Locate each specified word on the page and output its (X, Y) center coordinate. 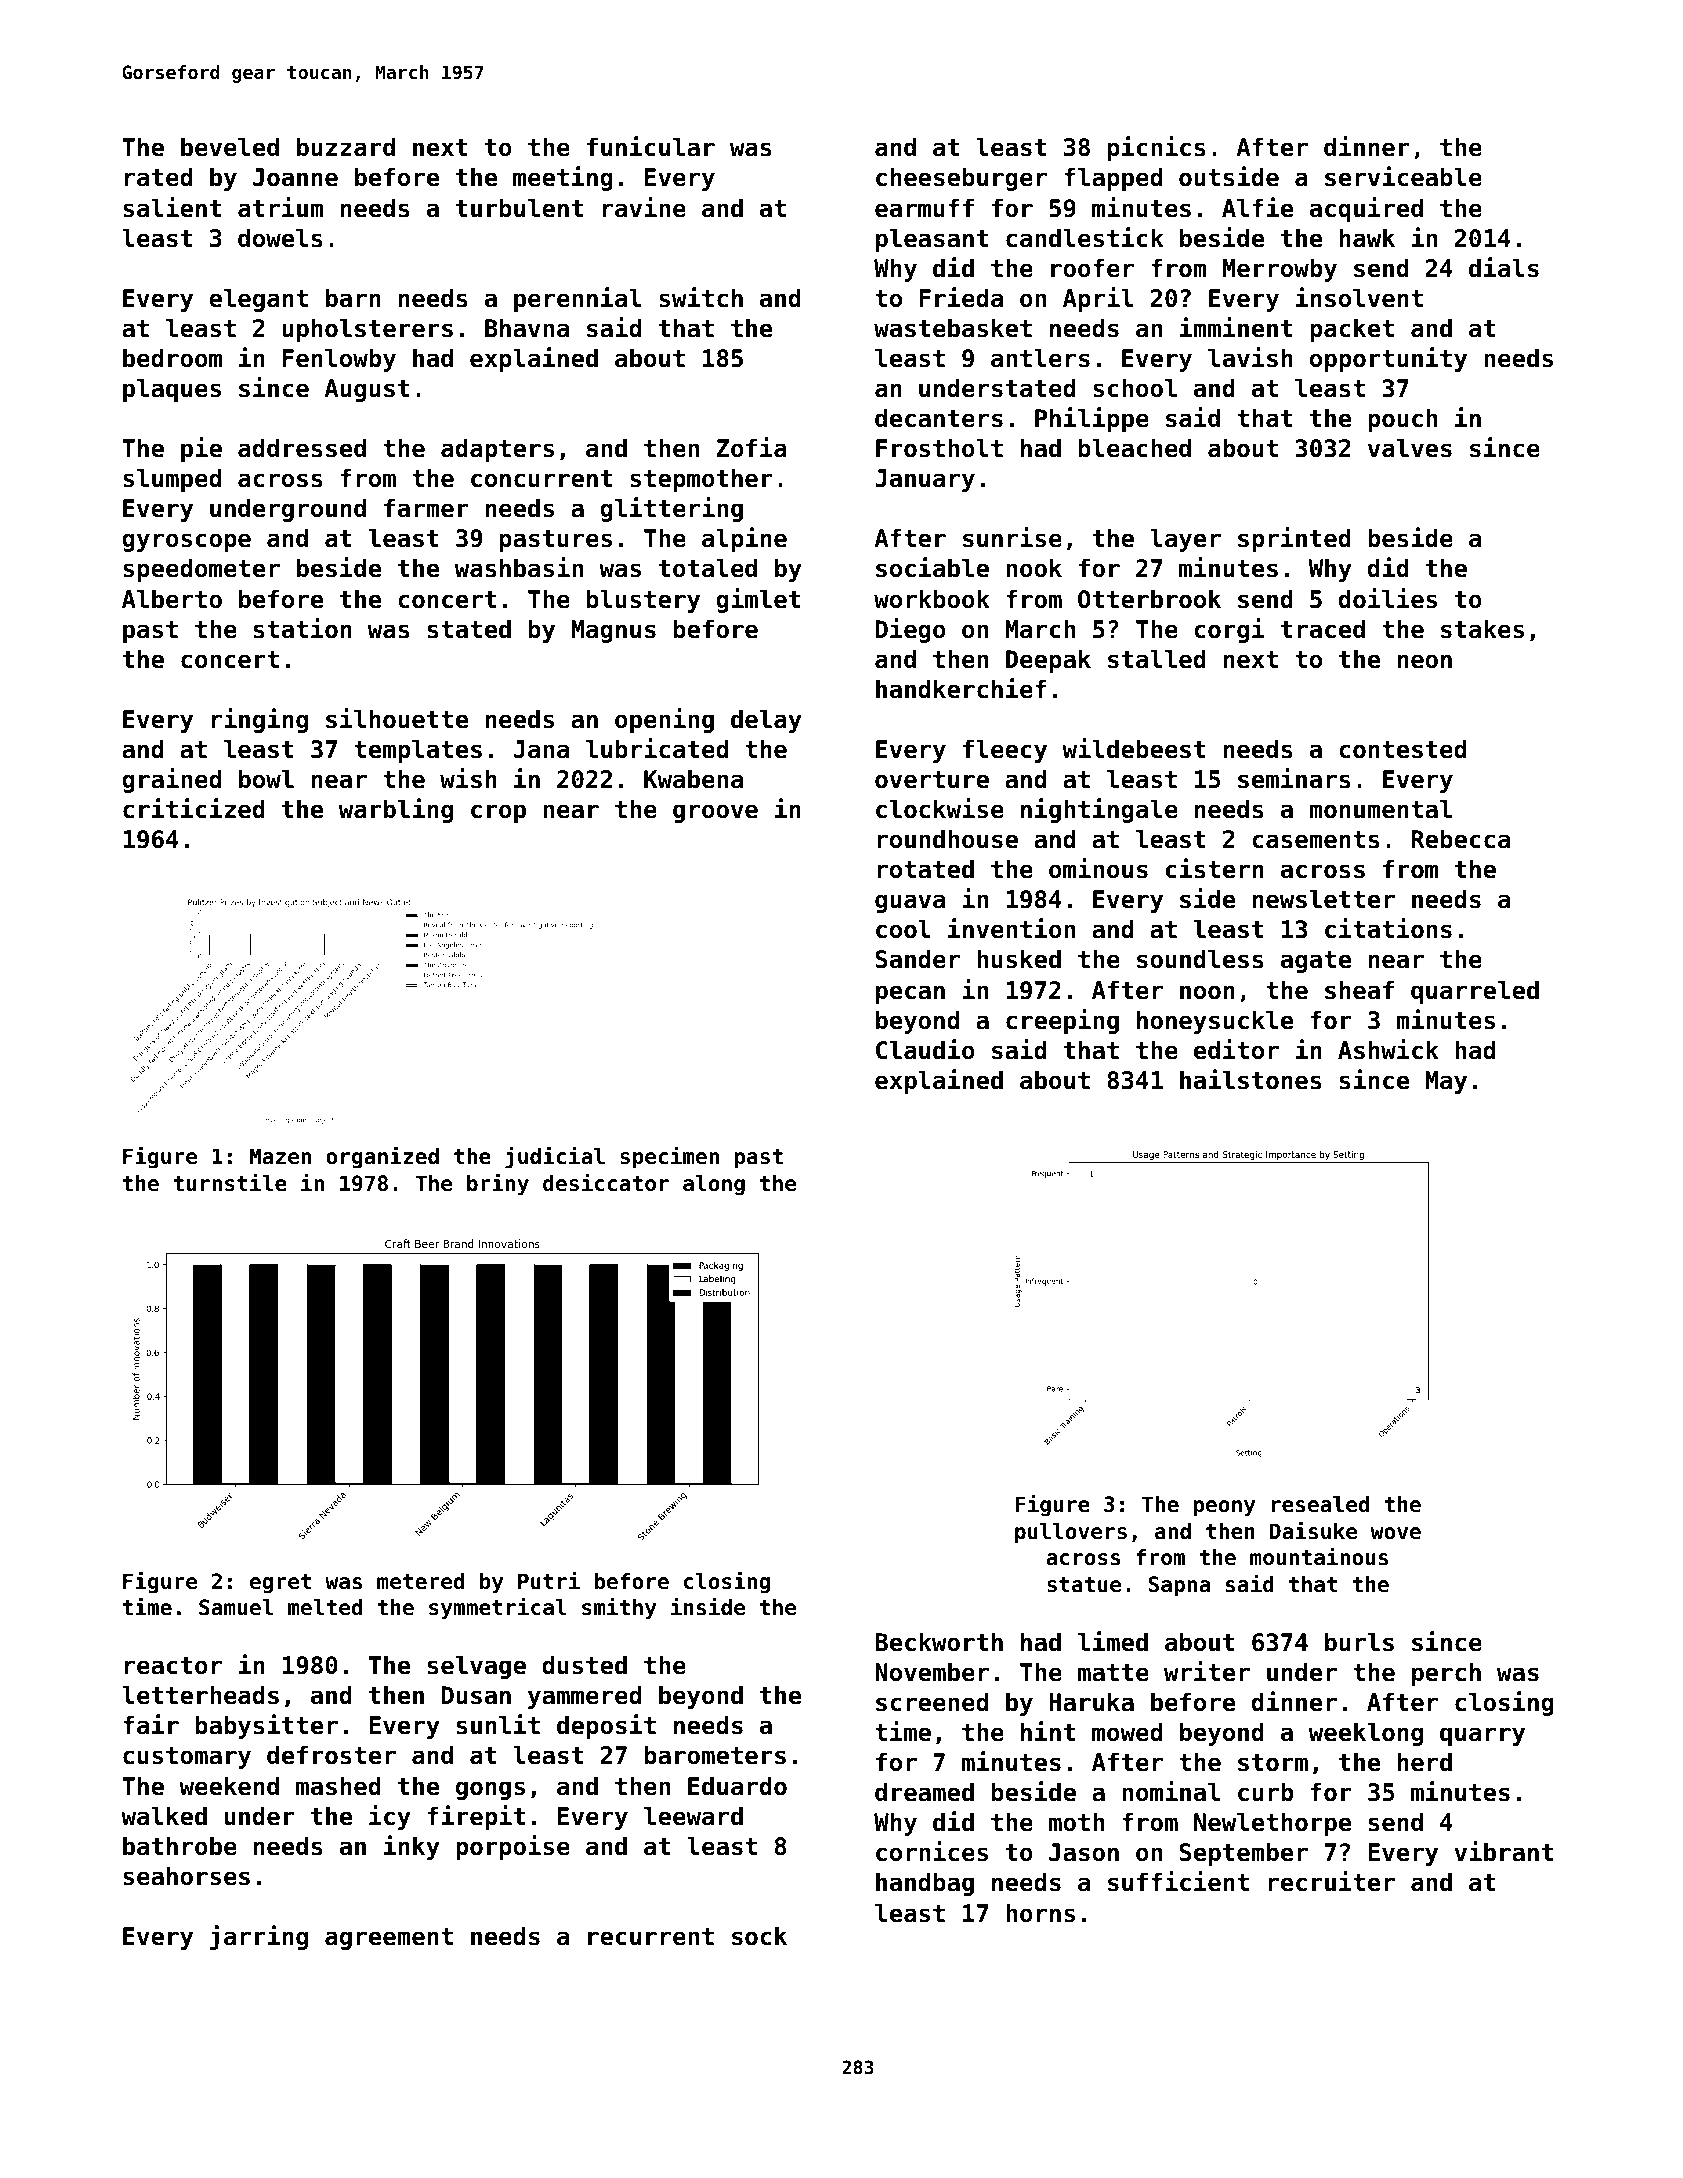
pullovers (1071, 1533)
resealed (1320, 1504)
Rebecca (1461, 839)
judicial (555, 1158)
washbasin (519, 567)
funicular (651, 146)
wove (1396, 1533)
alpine (744, 539)
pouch (1402, 420)
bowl (266, 779)
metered (420, 1581)
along (714, 1185)
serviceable (1403, 176)
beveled (230, 147)
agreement (389, 1939)
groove (715, 813)
